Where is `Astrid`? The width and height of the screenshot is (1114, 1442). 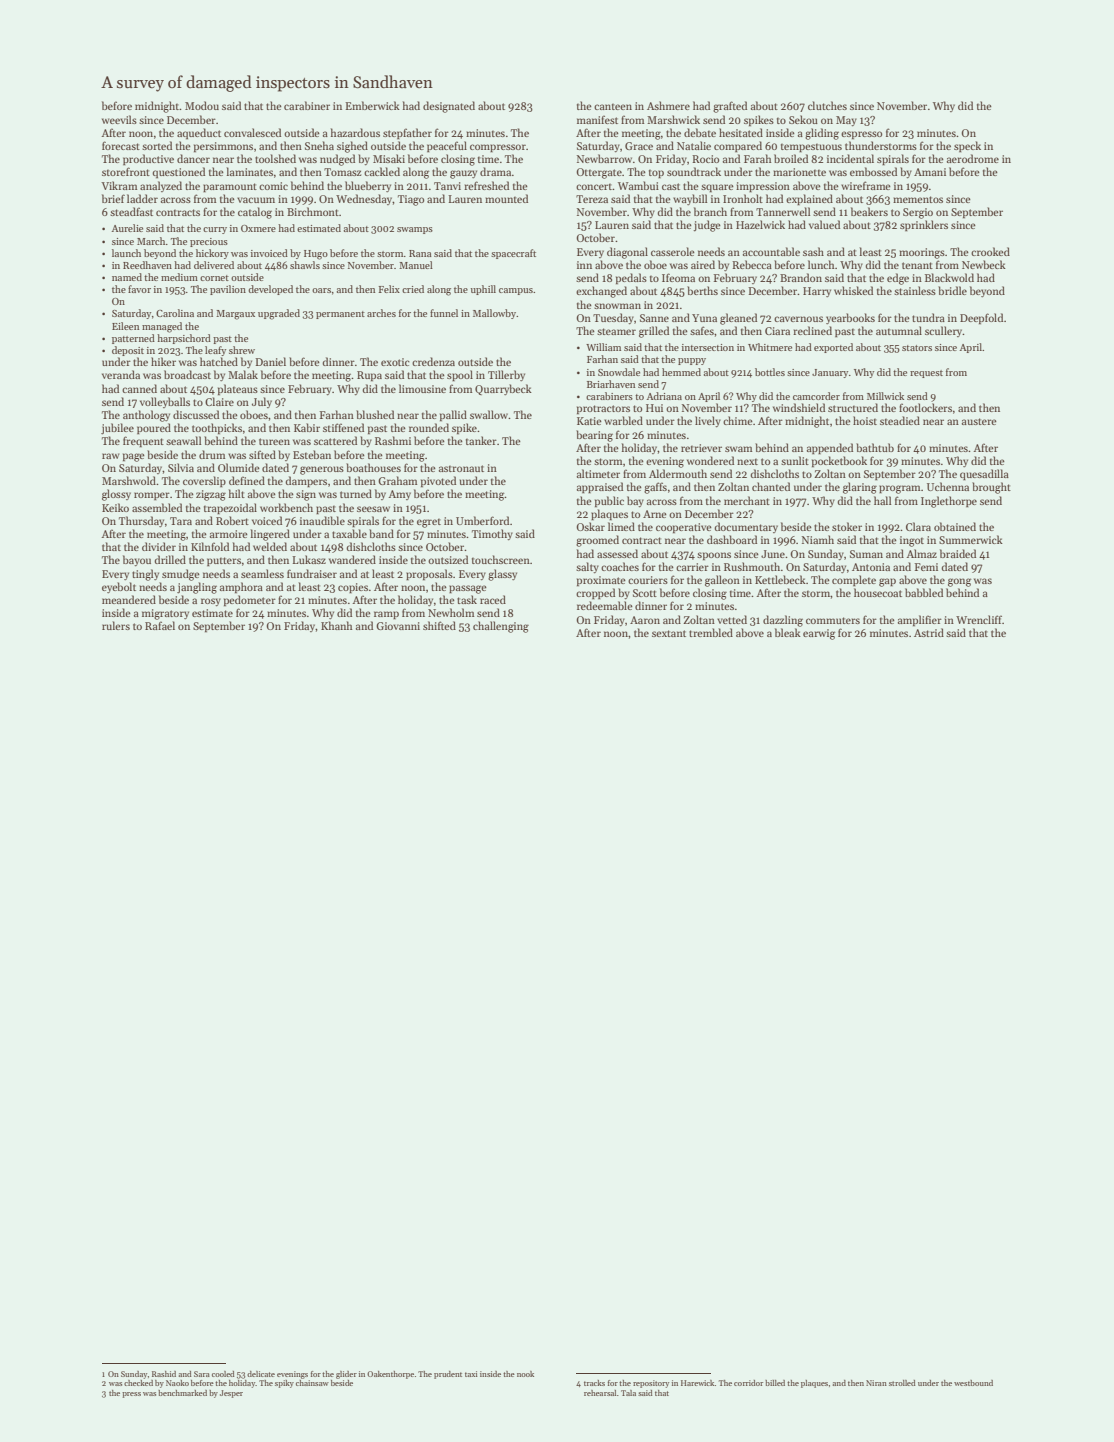
Astrid is located at coordinates (929, 632).
